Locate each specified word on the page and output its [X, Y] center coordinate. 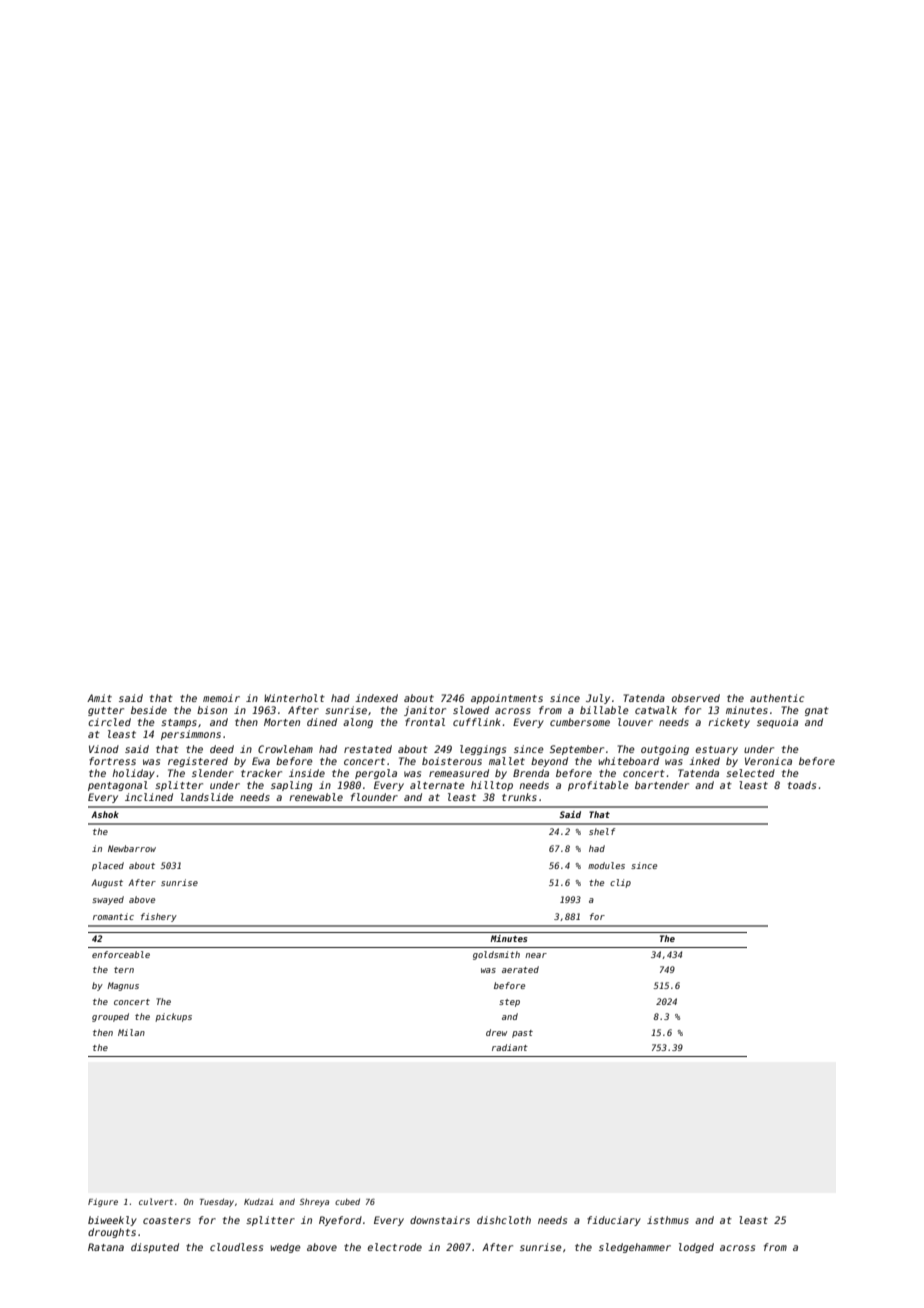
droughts [112, 1233]
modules [606, 865]
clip [620, 883]
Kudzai [259, 1201]
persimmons [191, 735]
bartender [662, 785]
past [522, 1034]
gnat [817, 711]
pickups [173, 1017]
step [509, 1003]
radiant [510, 1047]
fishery [159, 917]
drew [496, 1032]
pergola [376, 774]
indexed [376, 698]
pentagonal [118, 786]
